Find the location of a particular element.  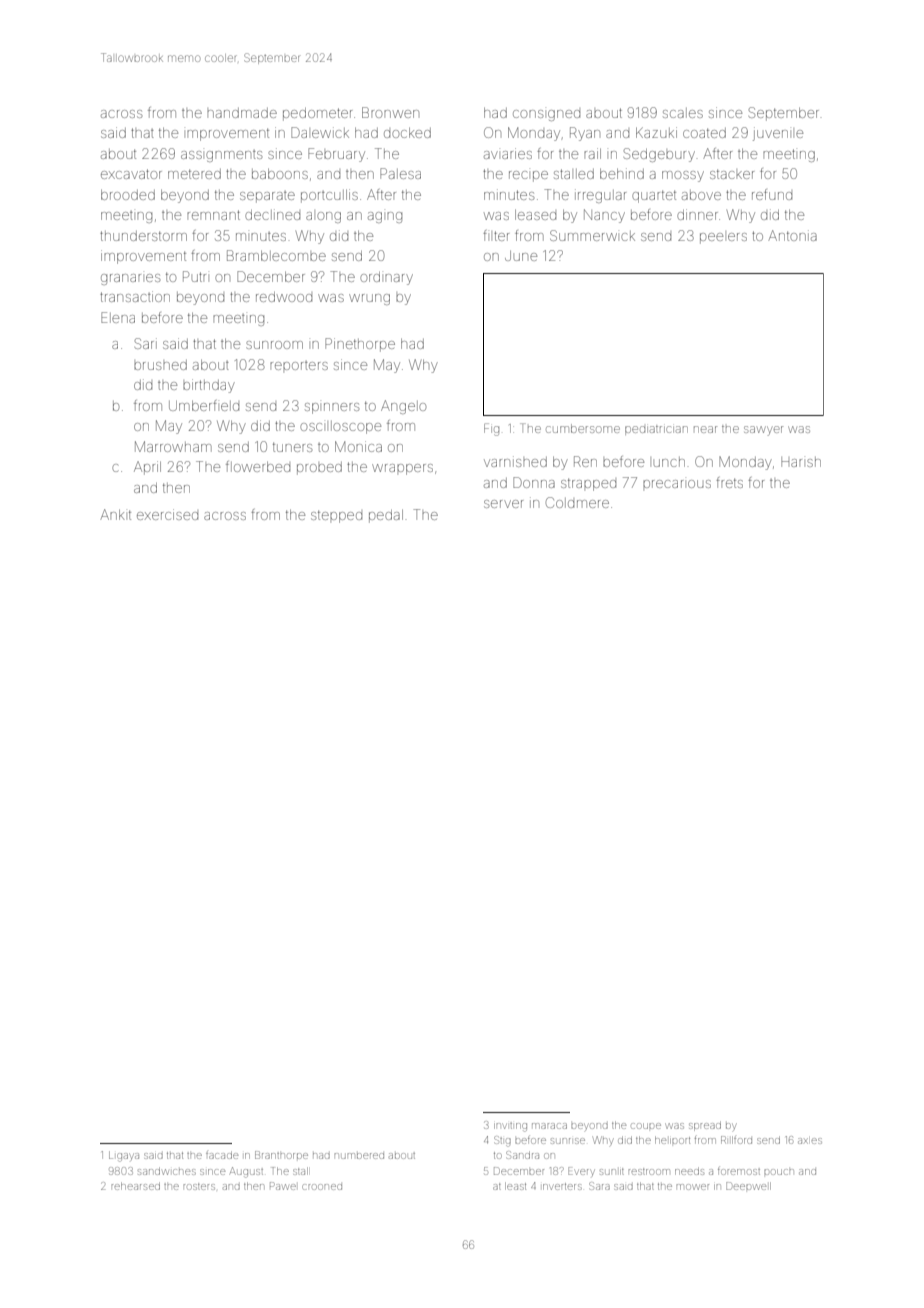

Sedgebury is located at coordinates (659, 155).
